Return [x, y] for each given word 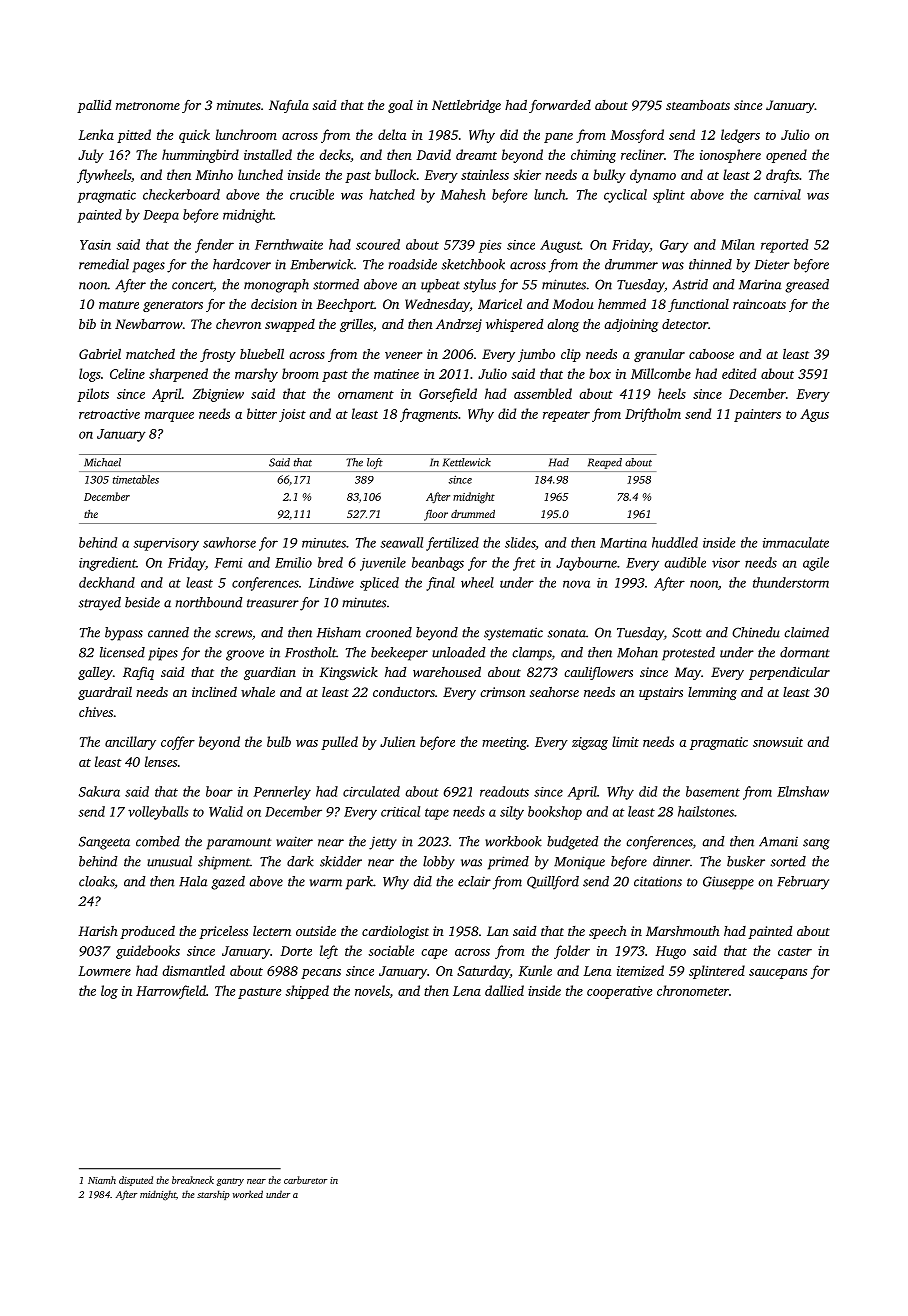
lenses [161, 761]
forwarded [560, 106]
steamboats [698, 105]
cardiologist [395, 932]
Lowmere [104, 971]
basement [713, 791]
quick [194, 136]
